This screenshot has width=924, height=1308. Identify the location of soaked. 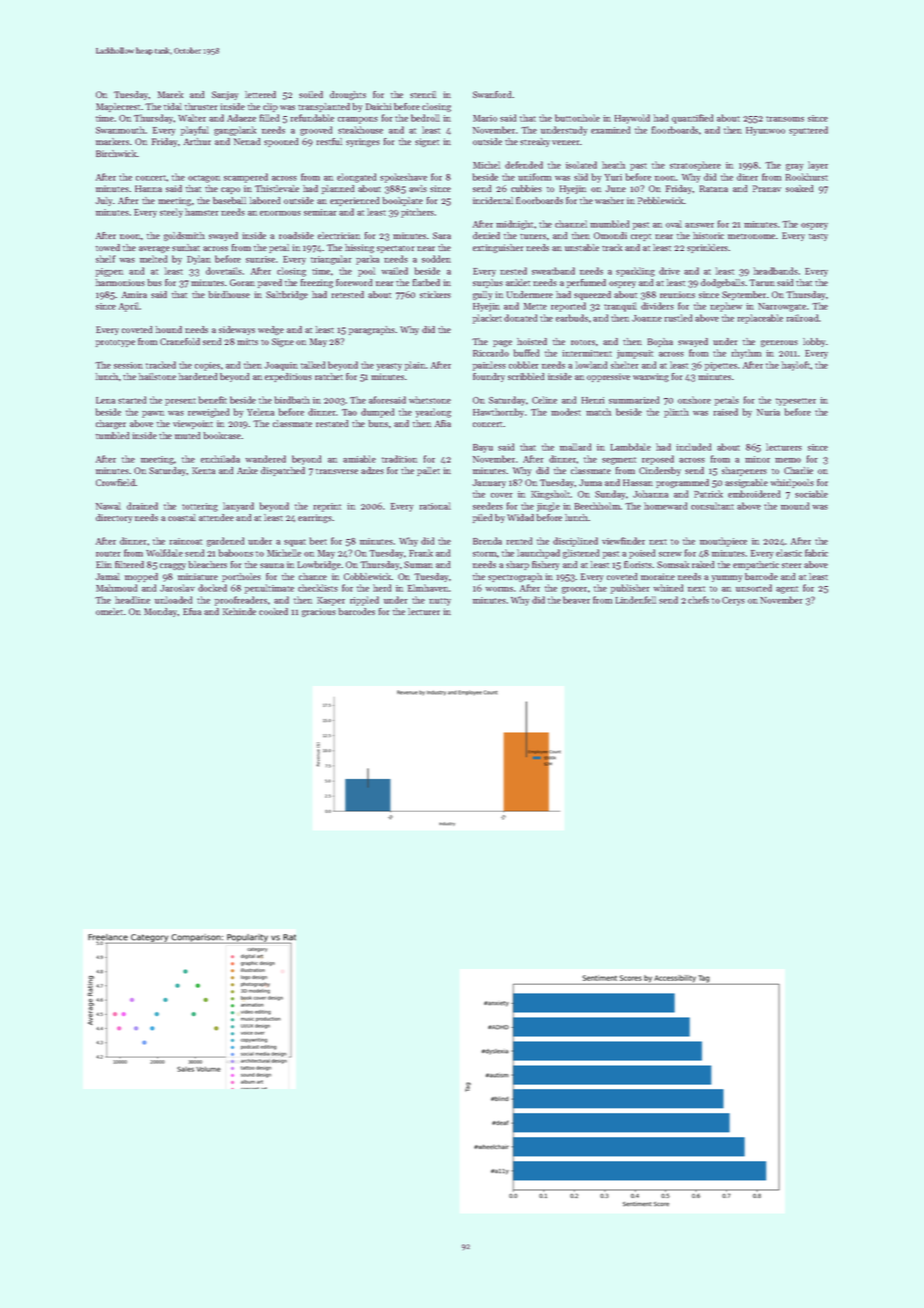
(800, 188).
